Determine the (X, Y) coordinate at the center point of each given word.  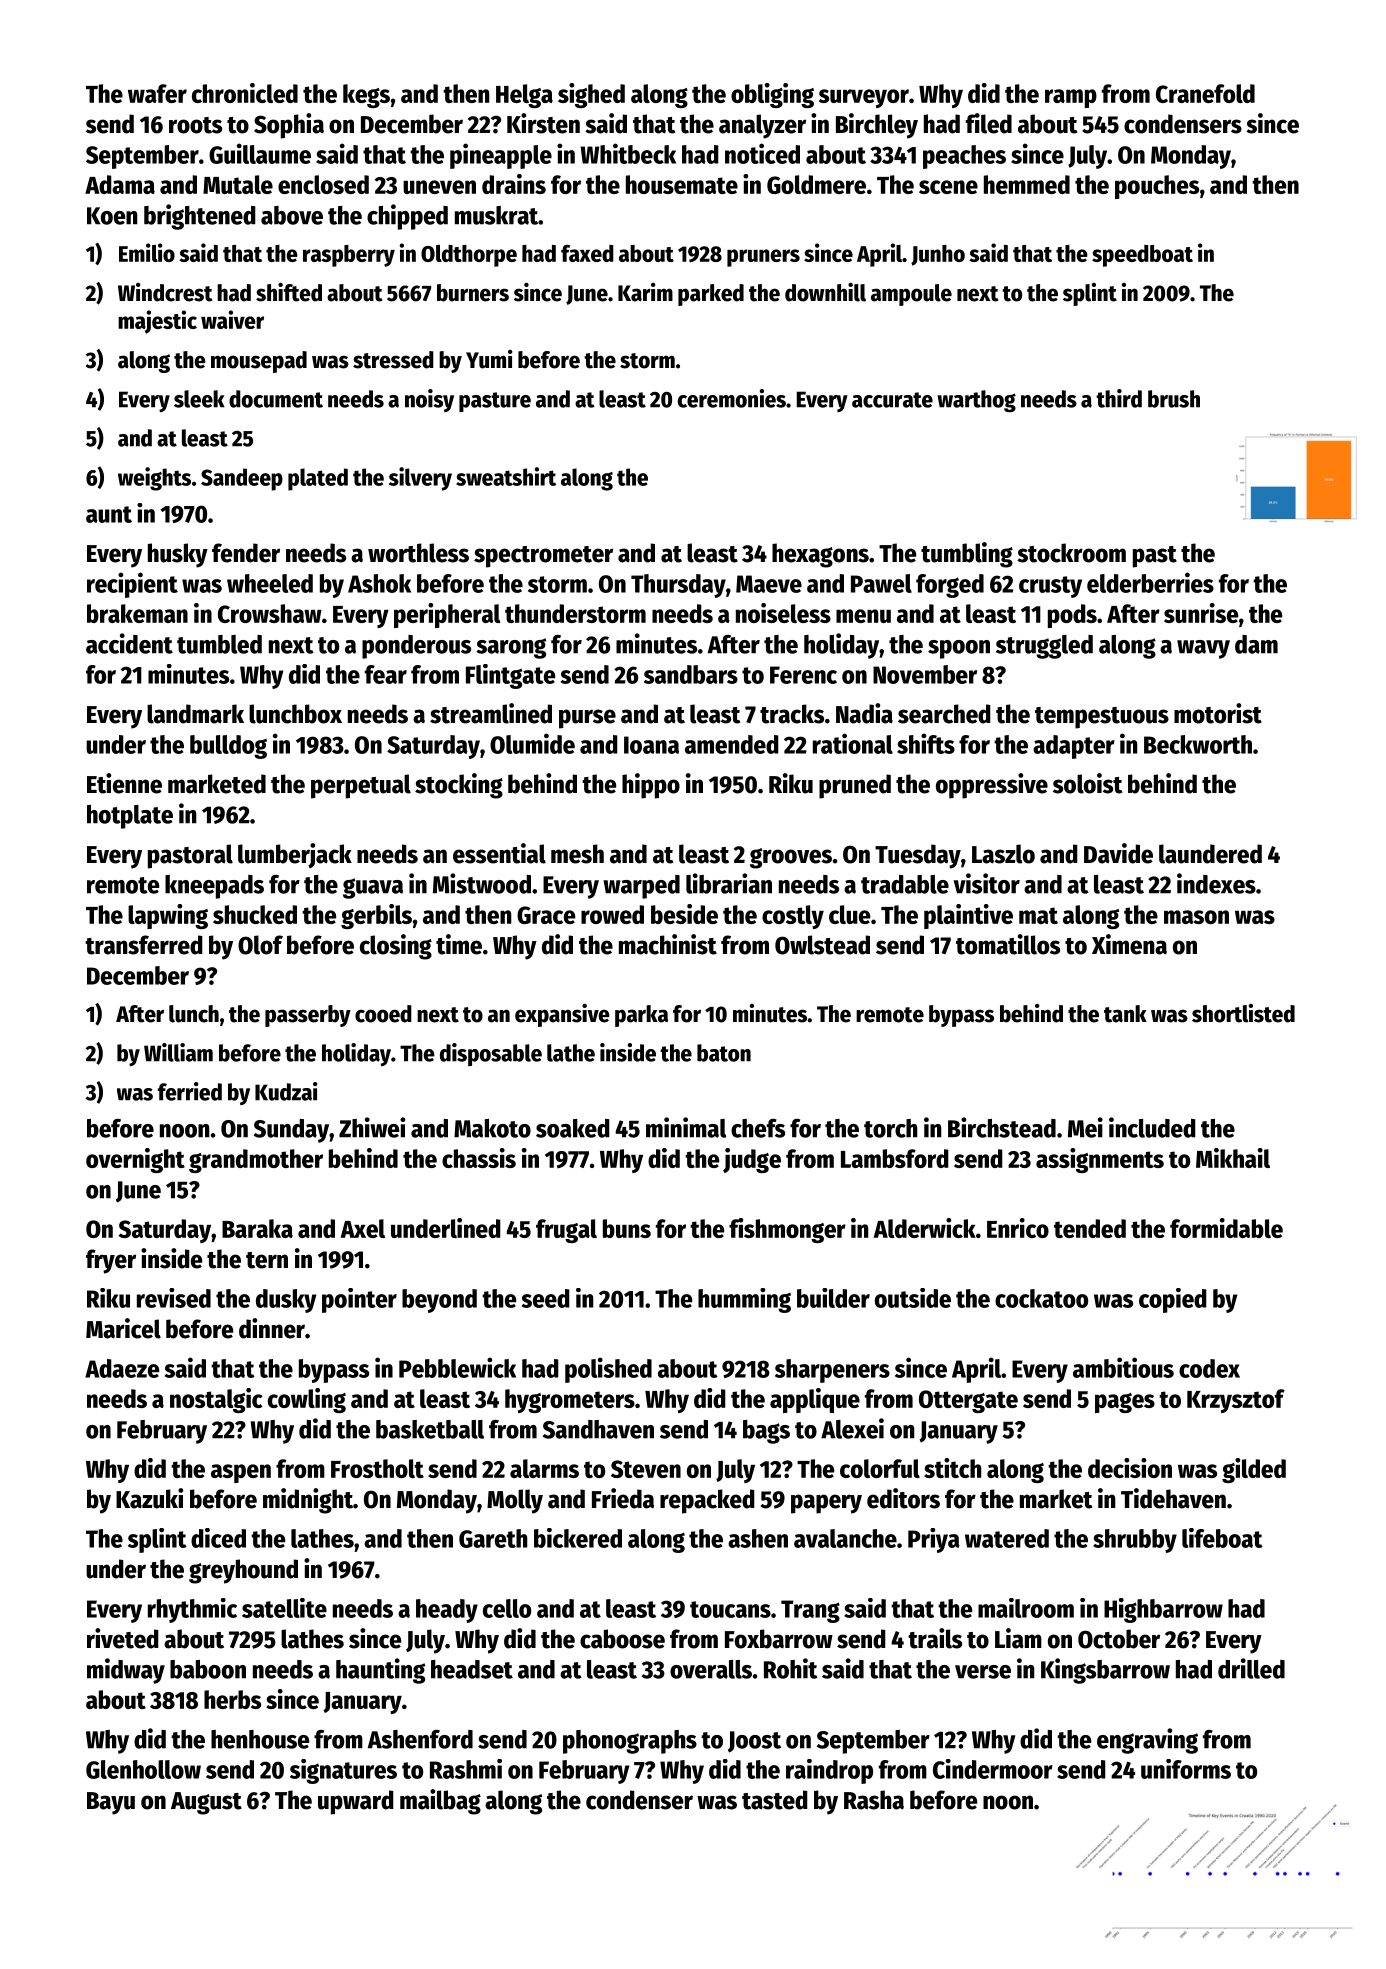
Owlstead (822, 945)
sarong (511, 648)
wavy (1203, 649)
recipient (132, 585)
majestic (157, 322)
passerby (308, 1016)
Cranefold (1205, 93)
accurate (892, 400)
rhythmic (192, 1610)
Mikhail (1233, 1158)
